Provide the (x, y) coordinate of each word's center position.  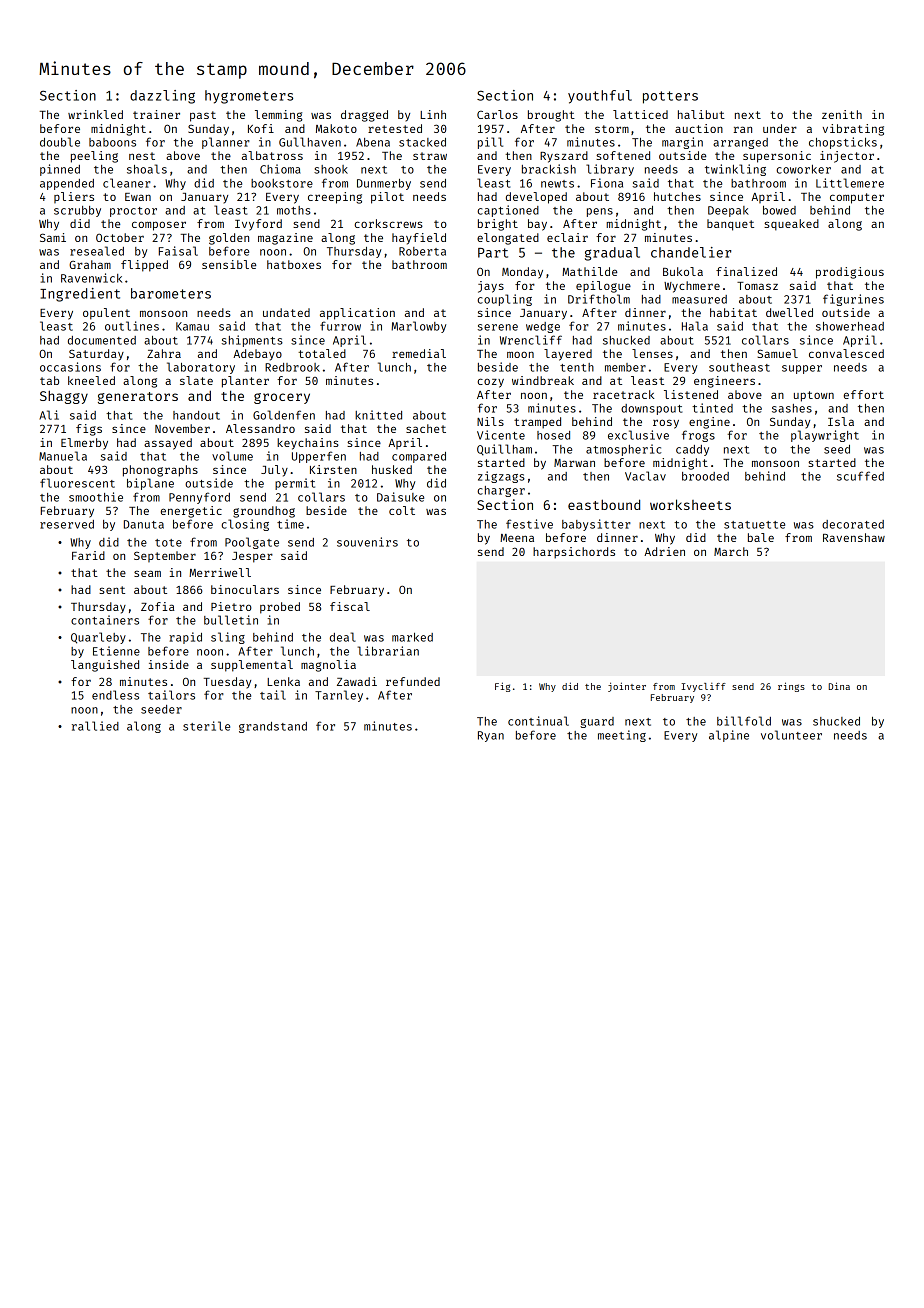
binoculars (245, 589)
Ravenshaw (854, 537)
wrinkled (95, 114)
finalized (746, 271)
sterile (206, 726)
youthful (600, 97)
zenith (842, 114)
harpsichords (574, 553)
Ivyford (258, 225)
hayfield (419, 239)
